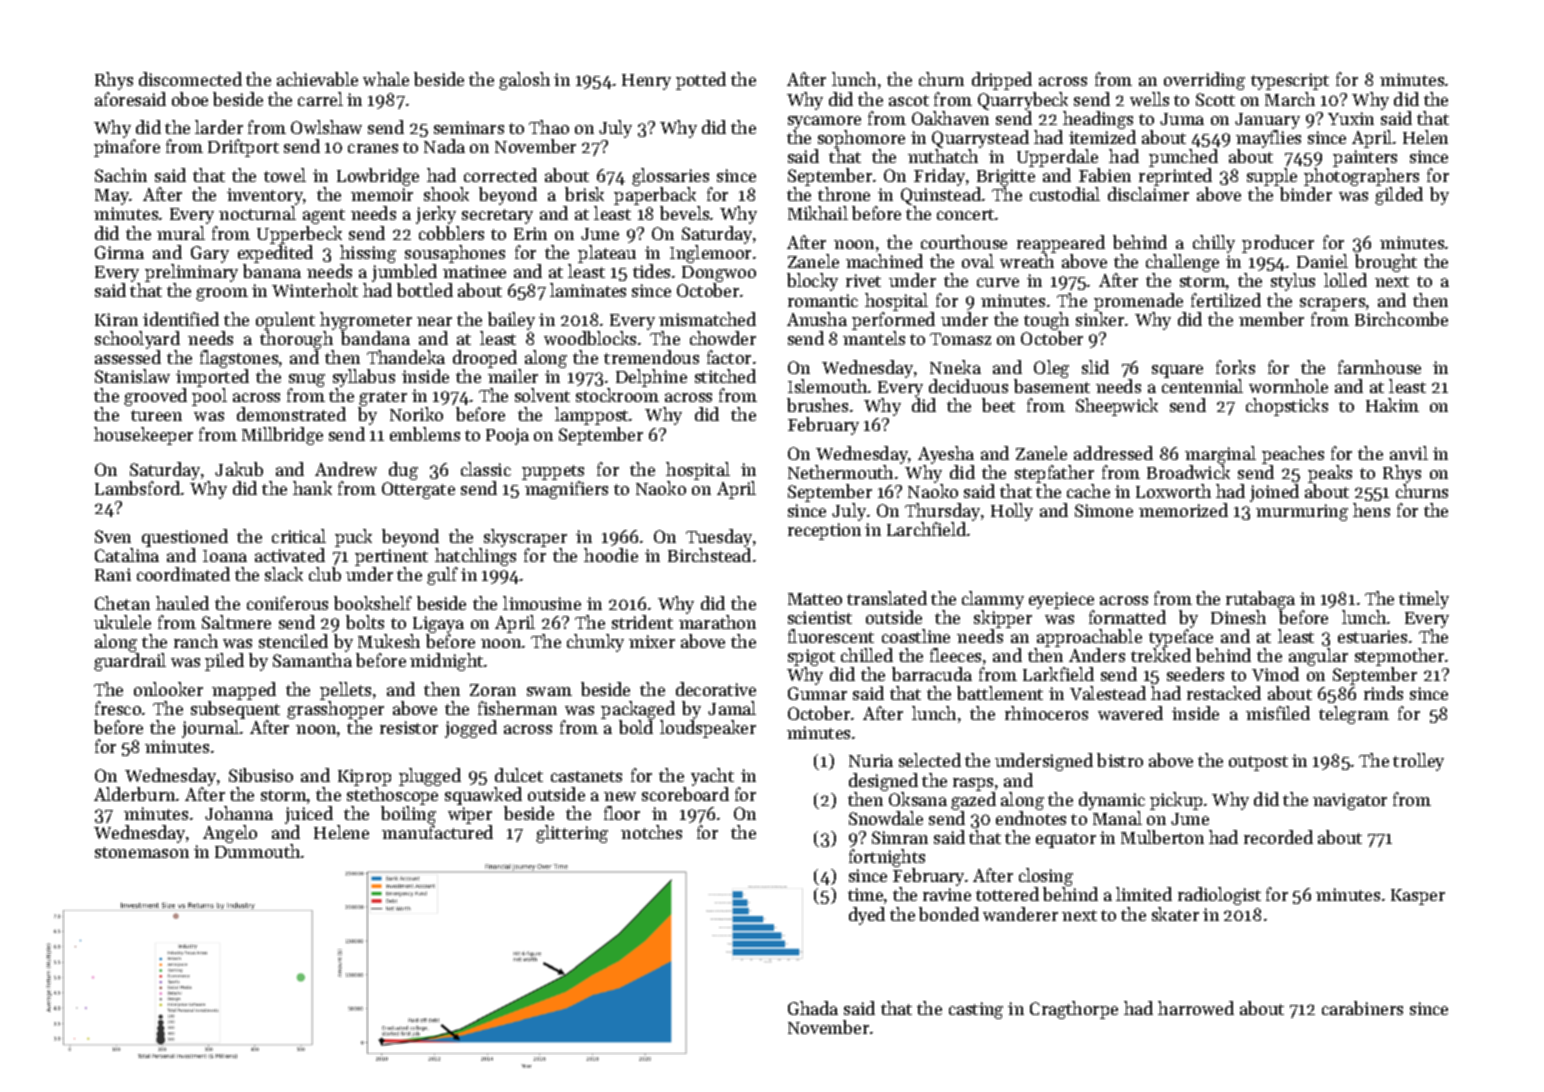 The image size is (1544, 1092). I want to click on disconnected, so click(190, 79).
